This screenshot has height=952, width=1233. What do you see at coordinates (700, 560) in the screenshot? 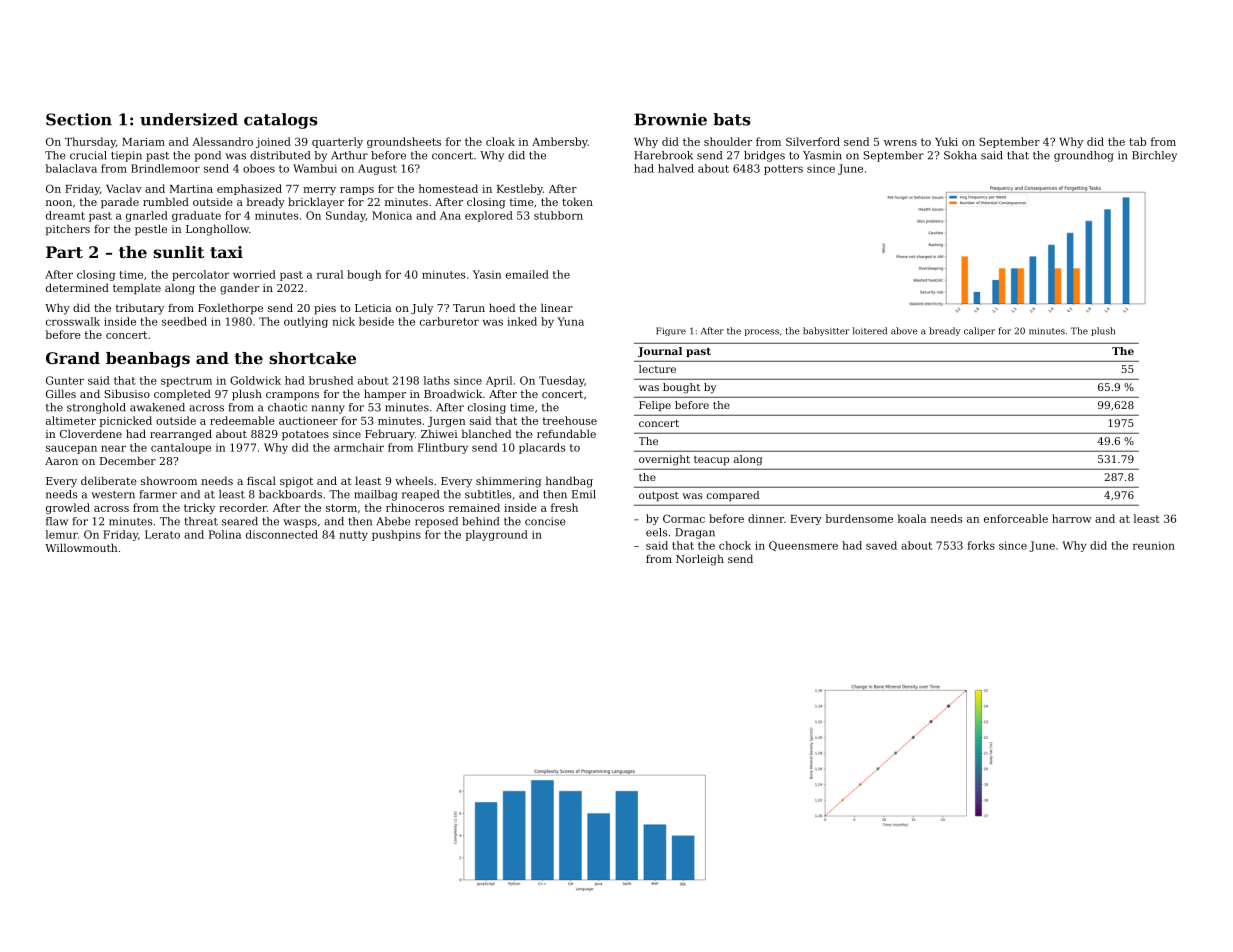
I see `Norleigh` at bounding box center [700, 560].
